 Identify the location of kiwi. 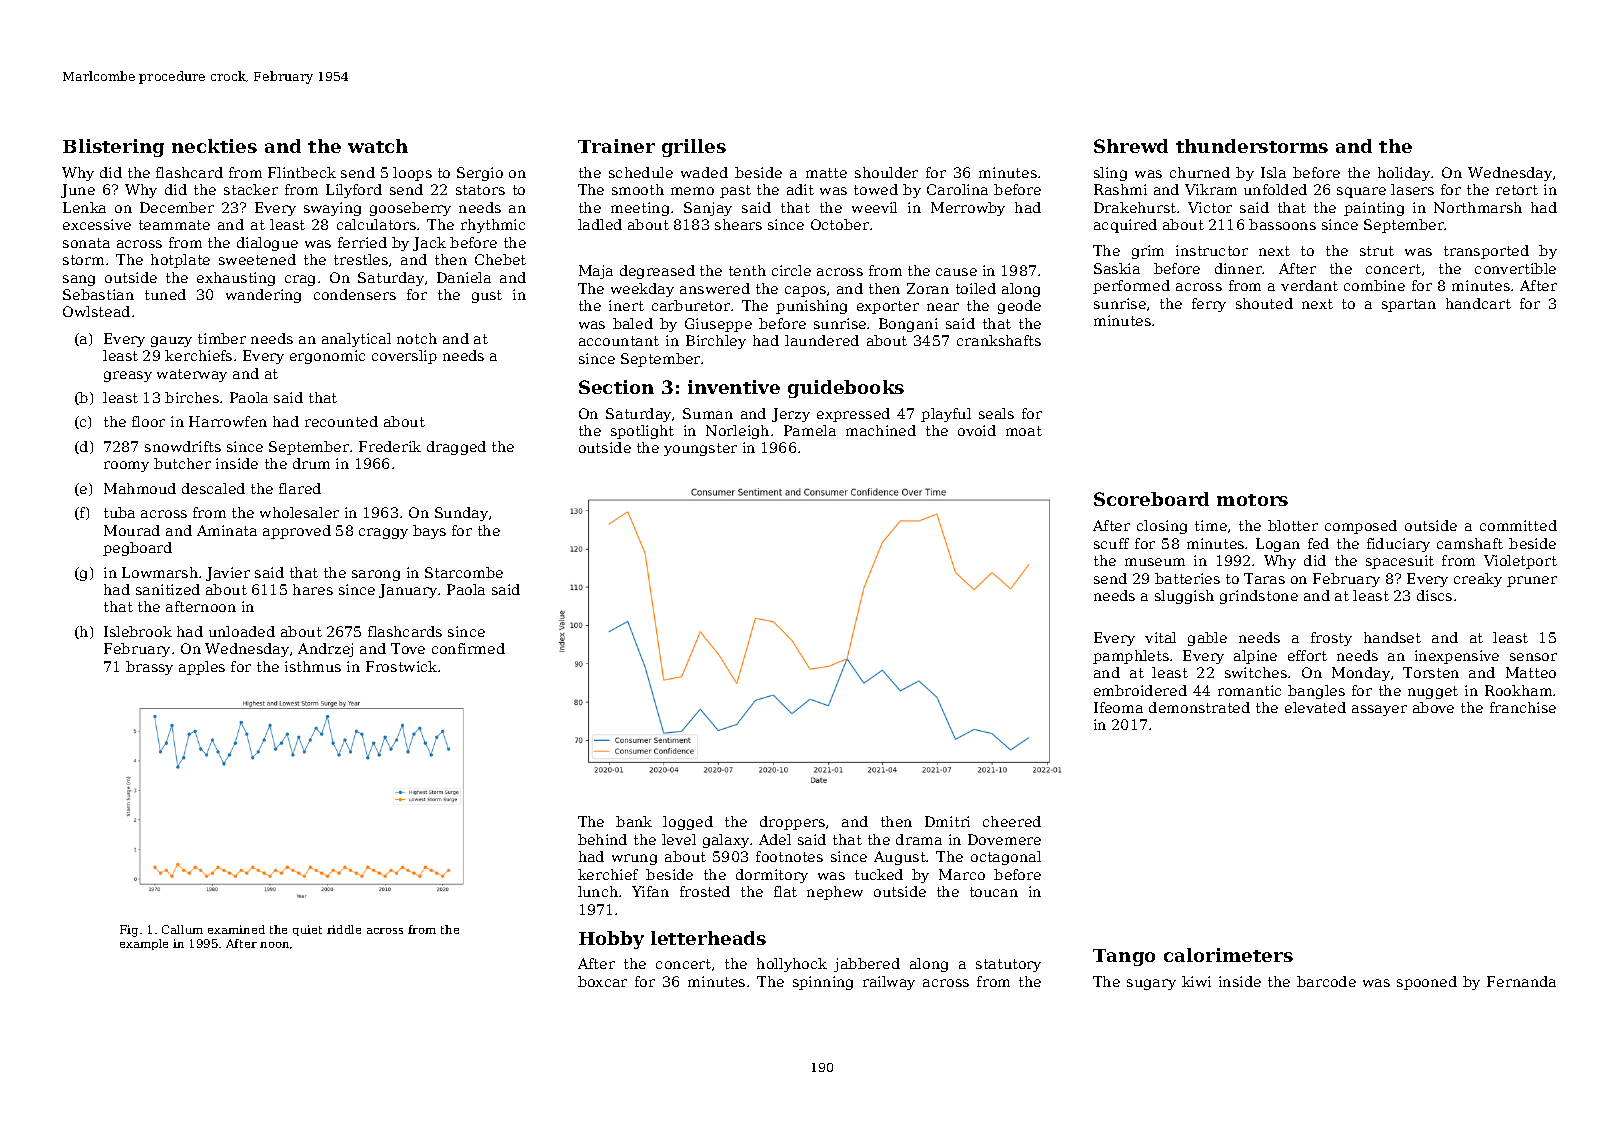
(1196, 981).
